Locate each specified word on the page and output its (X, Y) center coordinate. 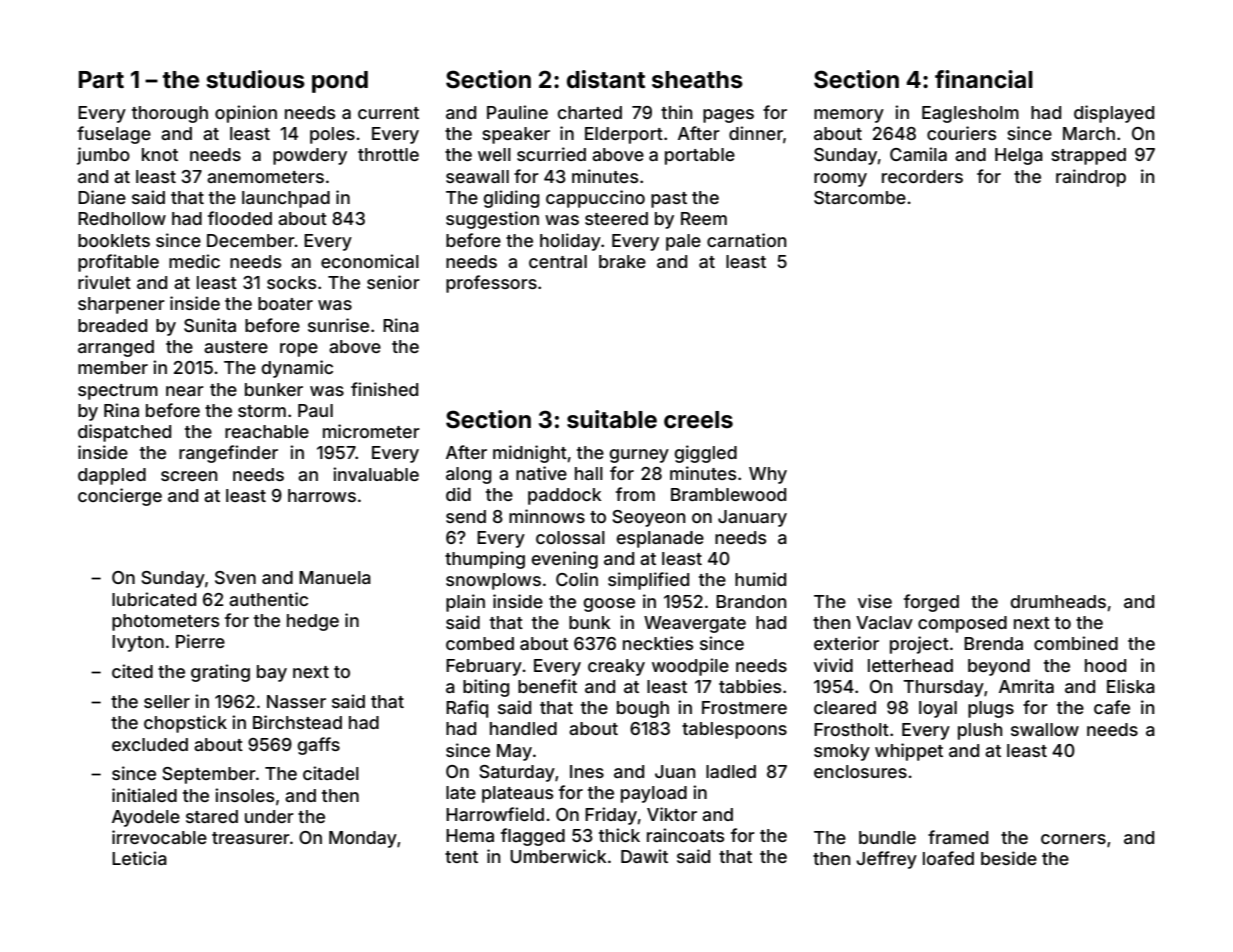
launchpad (286, 199)
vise (875, 601)
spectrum (118, 392)
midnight (530, 454)
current (388, 113)
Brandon (751, 601)
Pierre (200, 641)
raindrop (1091, 178)
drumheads (1058, 601)
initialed (144, 795)
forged (931, 603)
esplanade (660, 539)
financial (984, 79)
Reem (704, 218)
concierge (120, 497)
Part (101, 79)
